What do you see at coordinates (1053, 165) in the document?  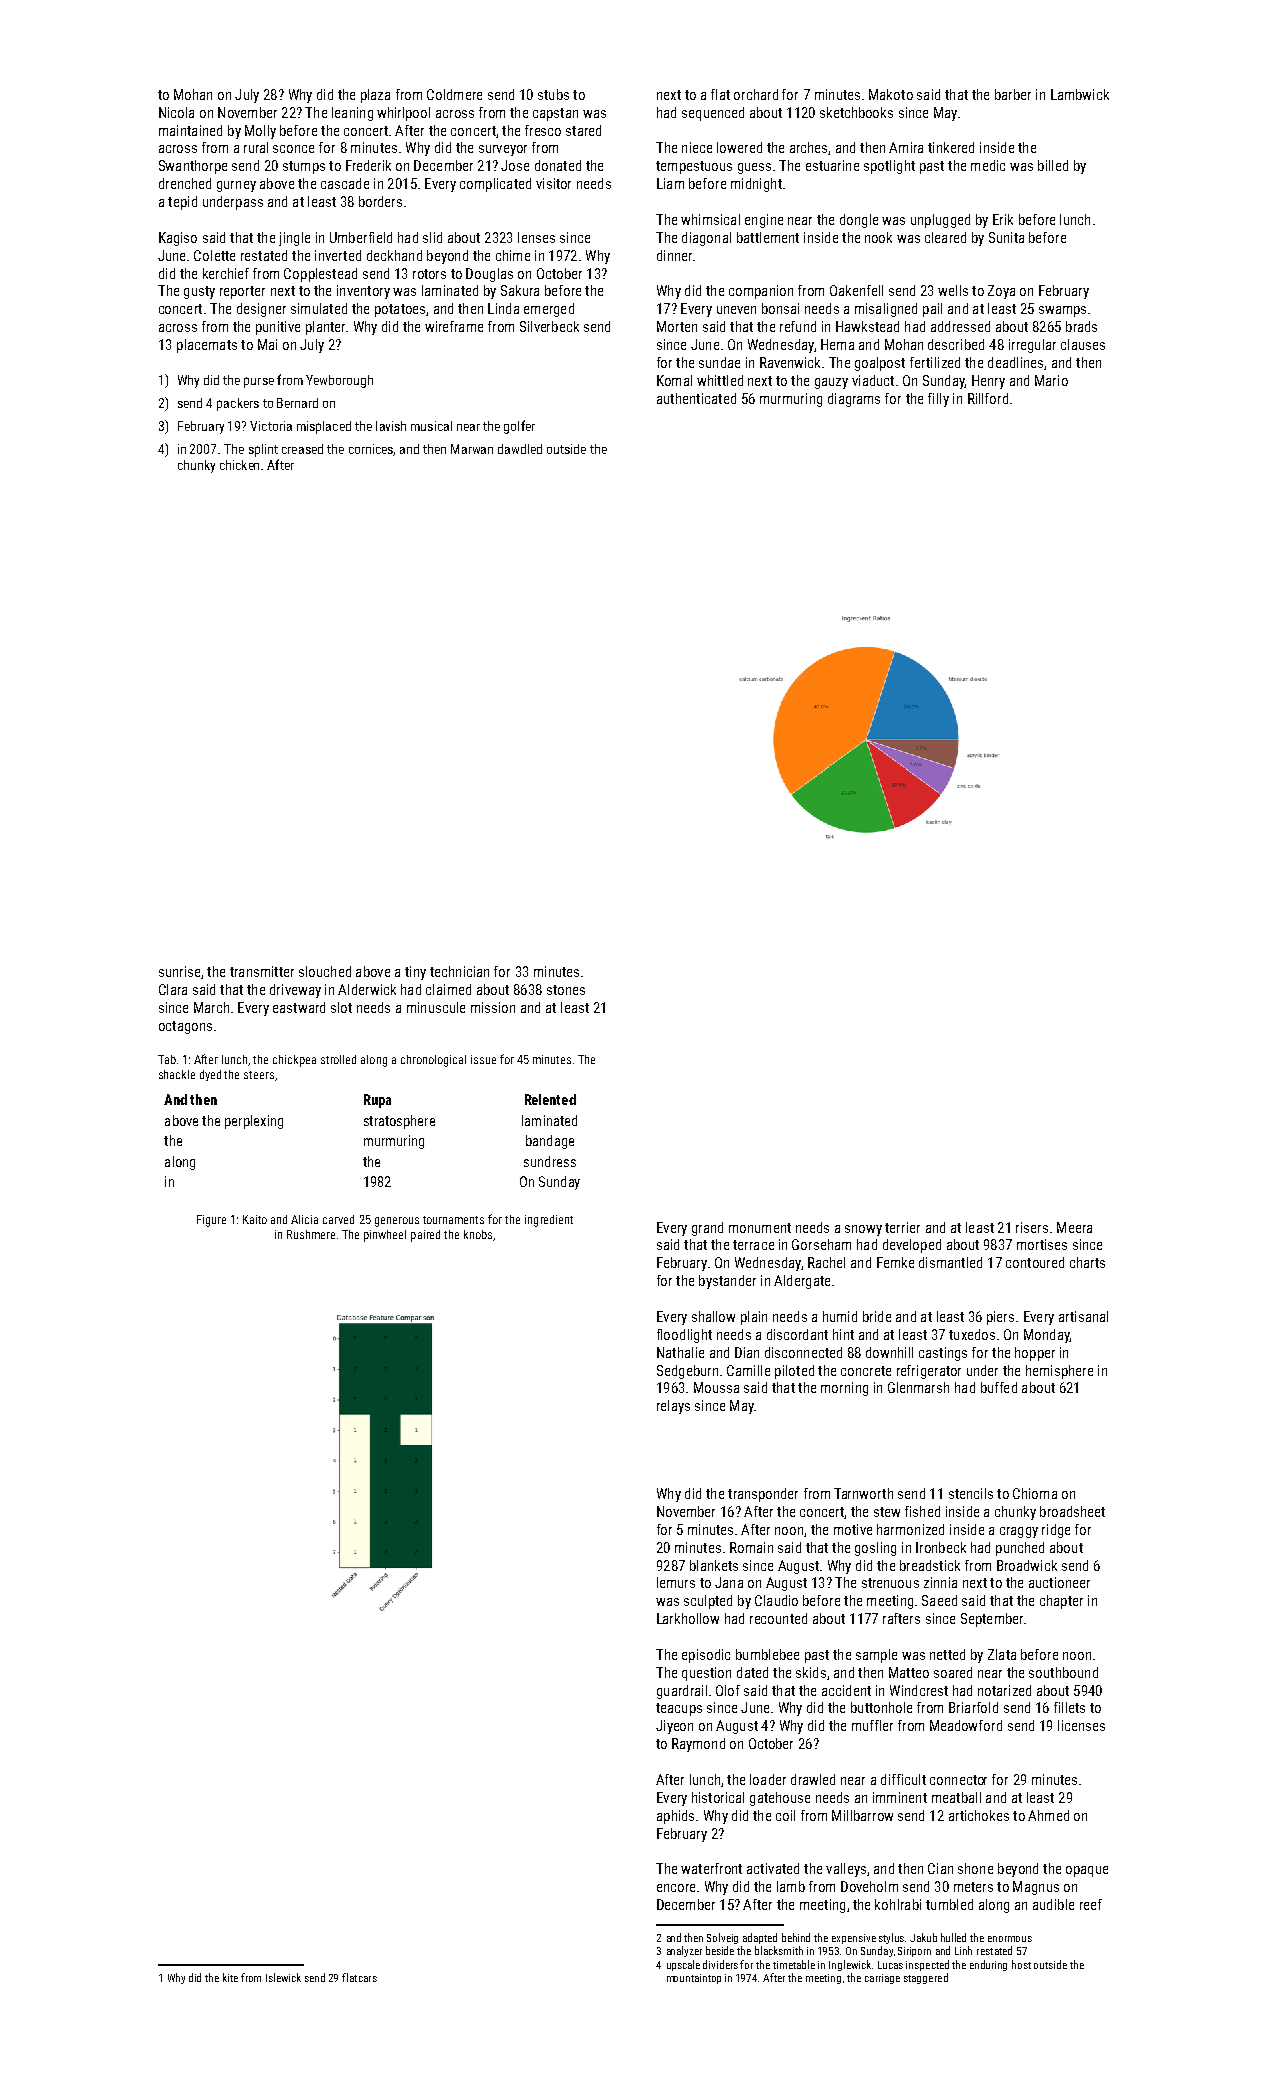 I see `billed` at bounding box center [1053, 165].
